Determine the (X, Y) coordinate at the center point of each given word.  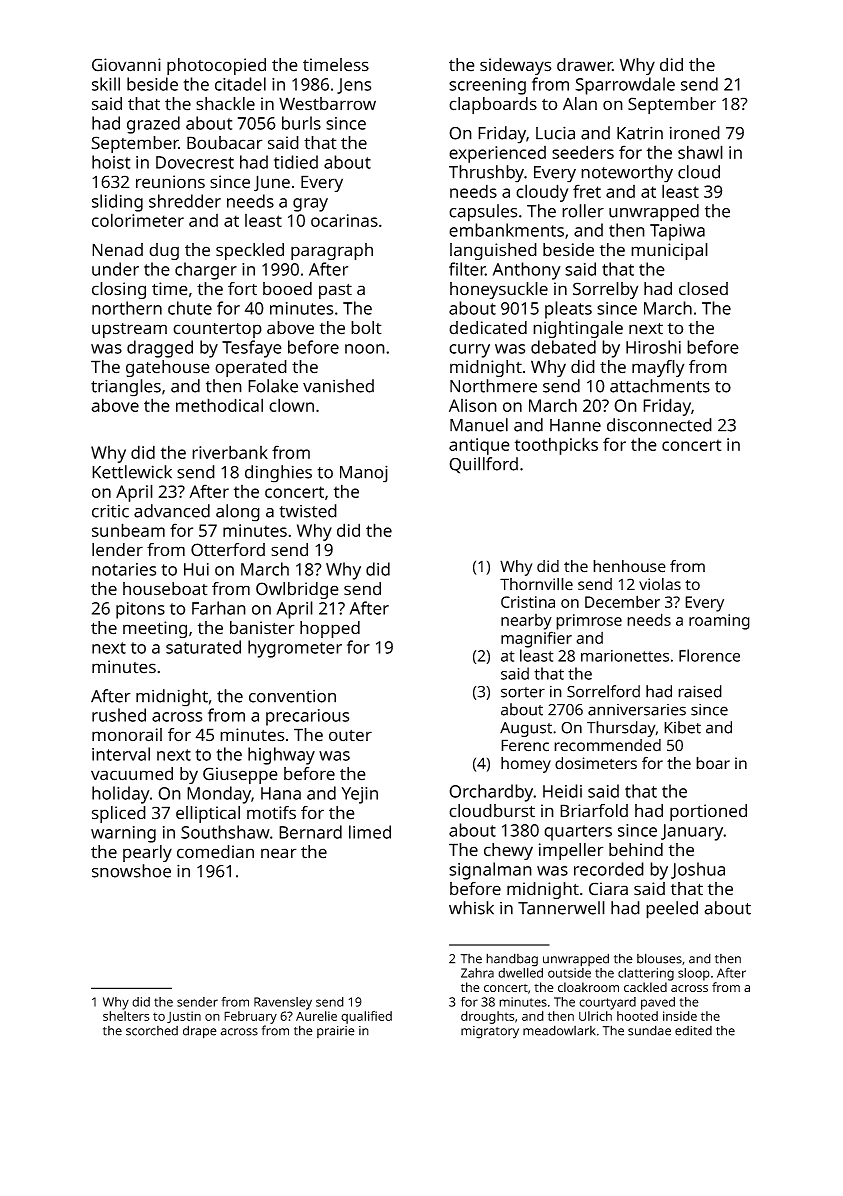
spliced (119, 814)
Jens (354, 86)
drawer (584, 65)
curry (469, 351)
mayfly (658, 368)
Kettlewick (132, 472)
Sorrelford (603, 691)
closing (119, 290)
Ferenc (525, 745)
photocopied (216, 66)
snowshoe (131, 871)
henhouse (629, 566)
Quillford (483, 465)
